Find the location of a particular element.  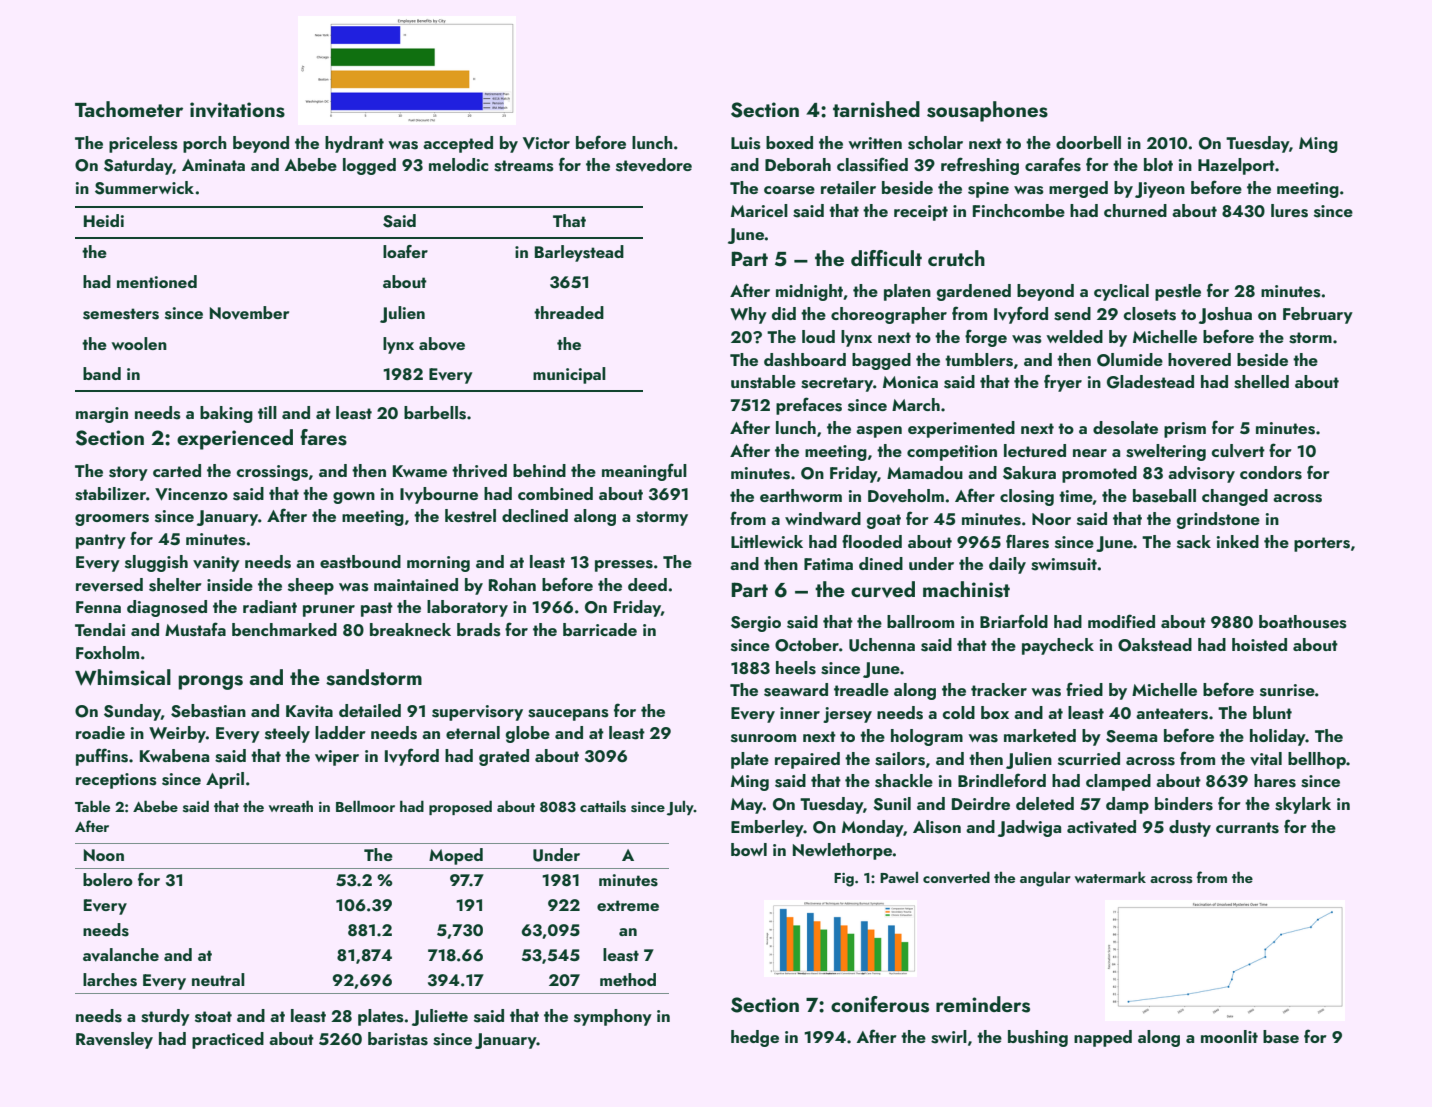

jersey is located at coordinates (847, 715).
